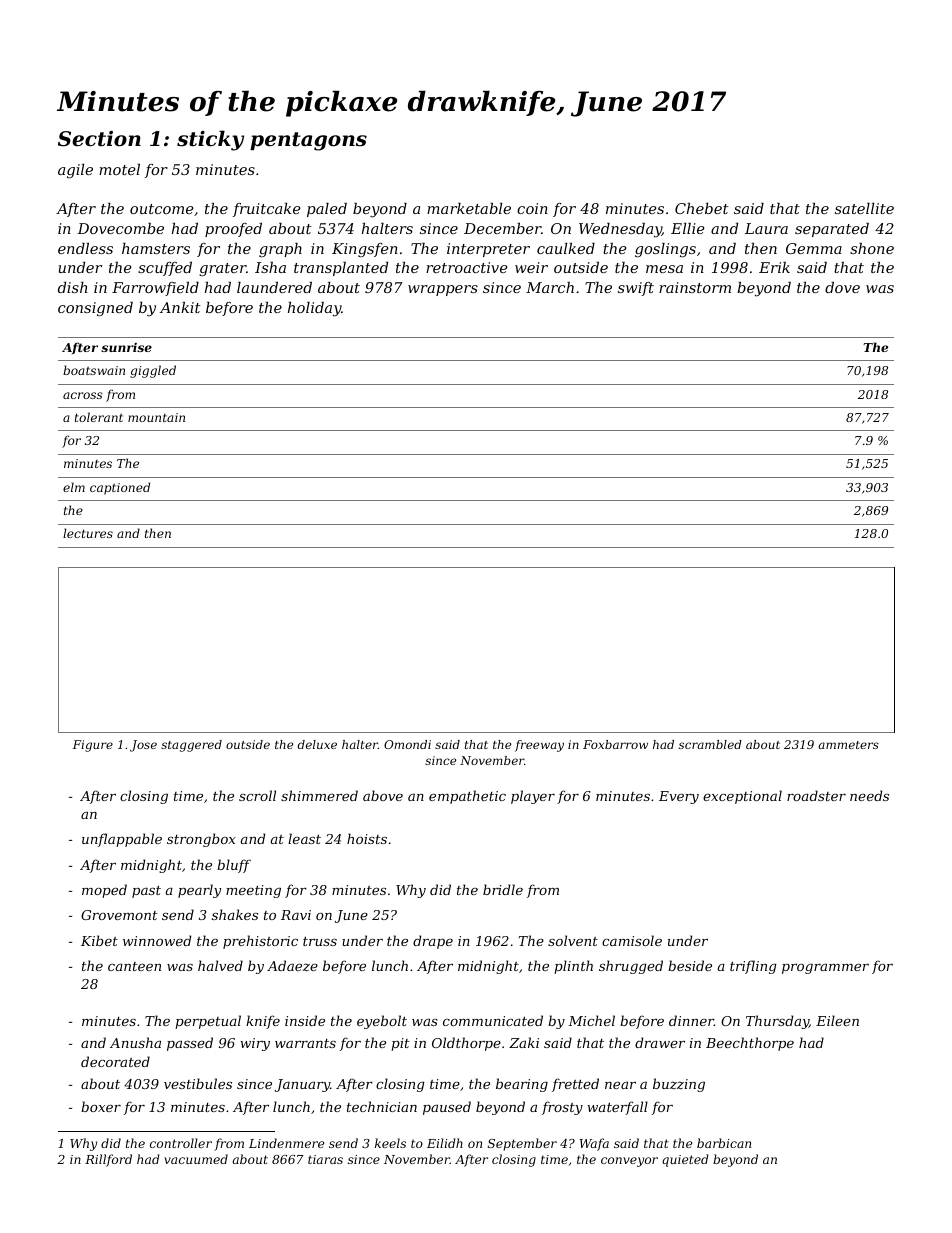 The width and height of the screenshot is (952, 1233). Describe the element at coordinates (629, 1162) in the screenshot. I see `conveyor` at that location.
